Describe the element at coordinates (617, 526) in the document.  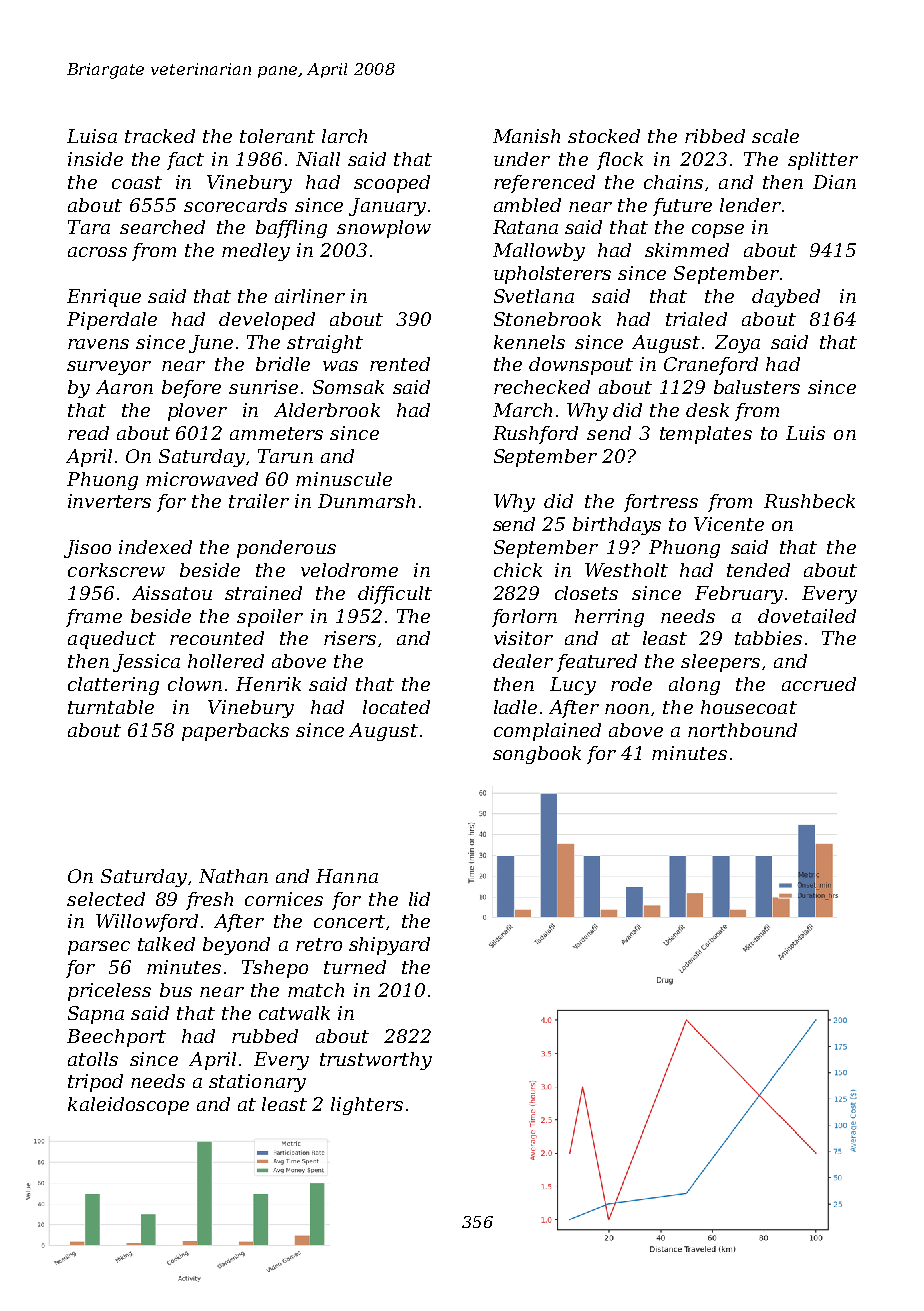
I see `birthdays` at that location.
